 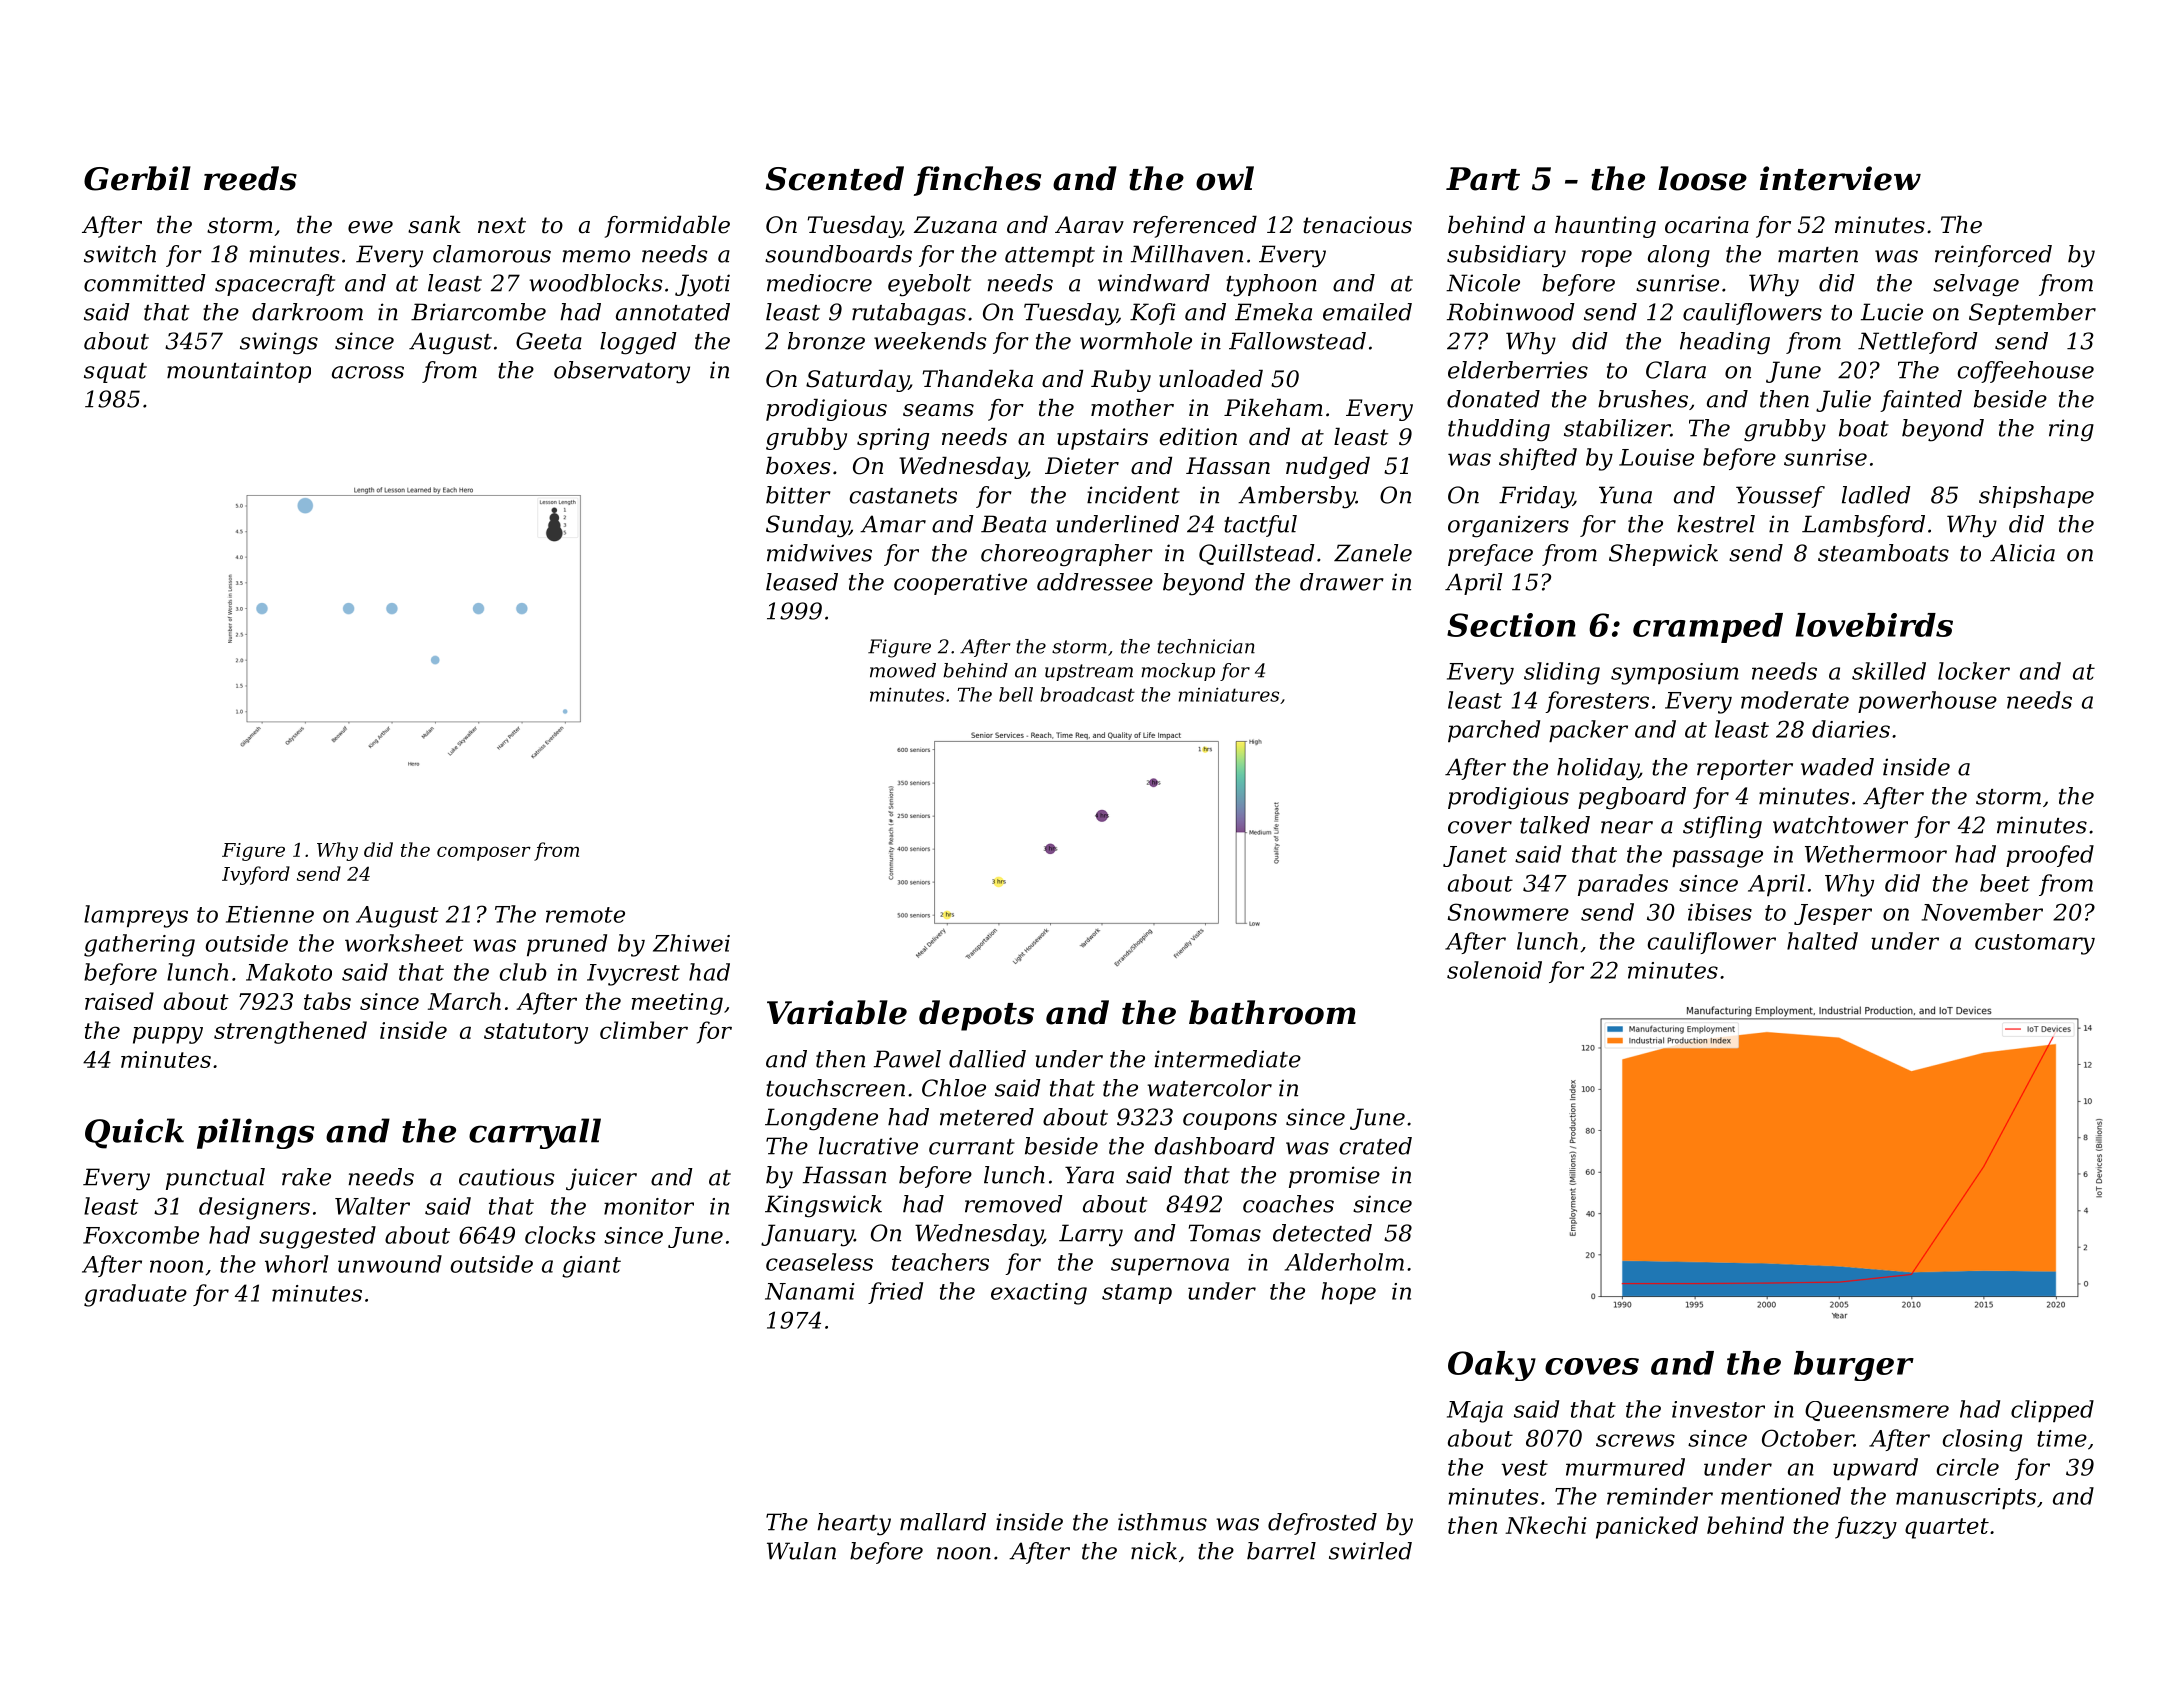 What do you see at coordinates (585, 915) in the screenshot?
I see `remote` at bounding box center [585, 915].
